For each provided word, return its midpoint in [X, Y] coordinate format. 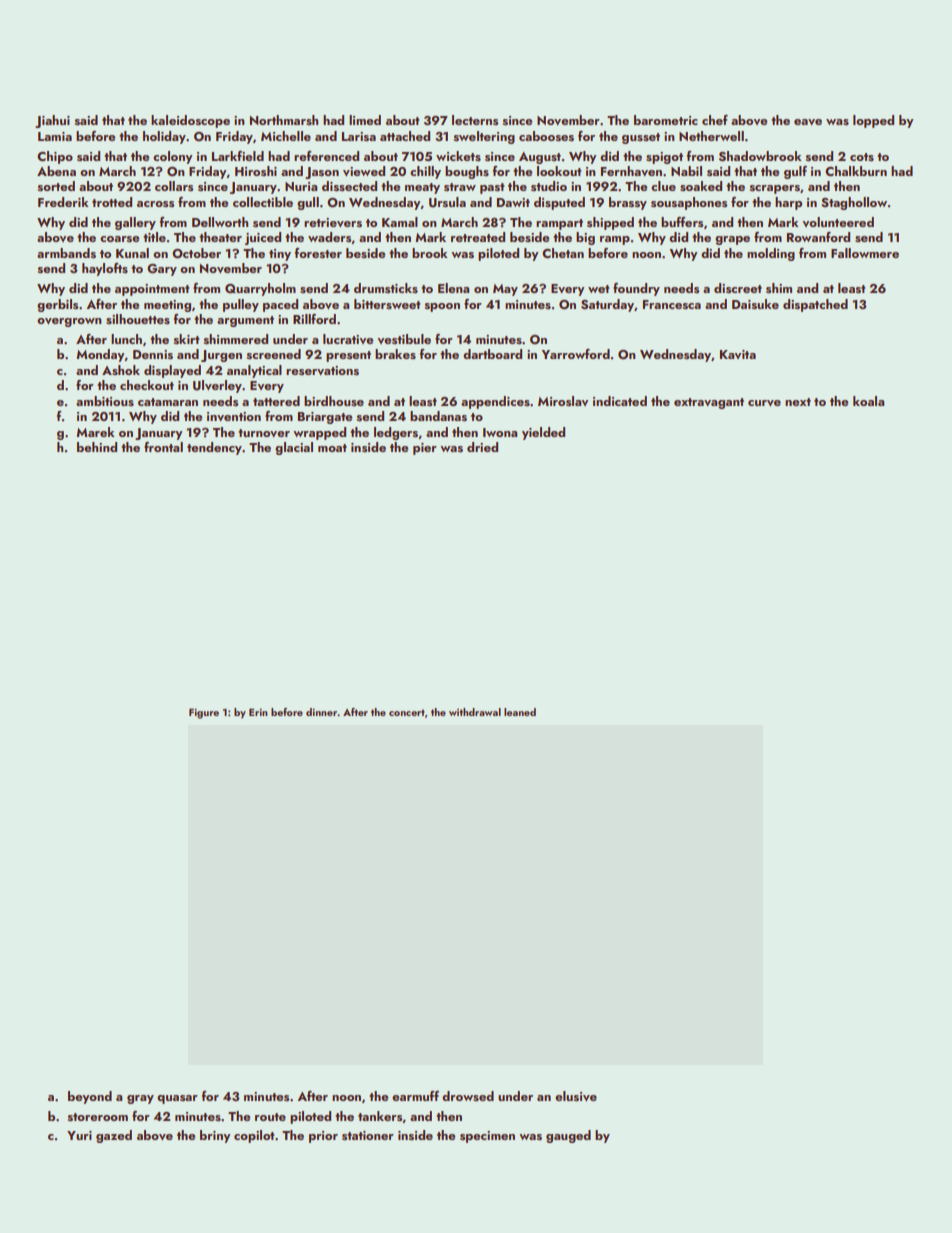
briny [215, 1136]
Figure [204, 713]
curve [764, 403]
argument [245, 321]
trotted [112, 202]
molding [771, 254]
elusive [576, 1096]
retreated [478, 237]
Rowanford [818, 237]
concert [407, 712]
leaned [520, 712]
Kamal [400, 222]
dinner [322, 712]
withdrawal [475, 712]
